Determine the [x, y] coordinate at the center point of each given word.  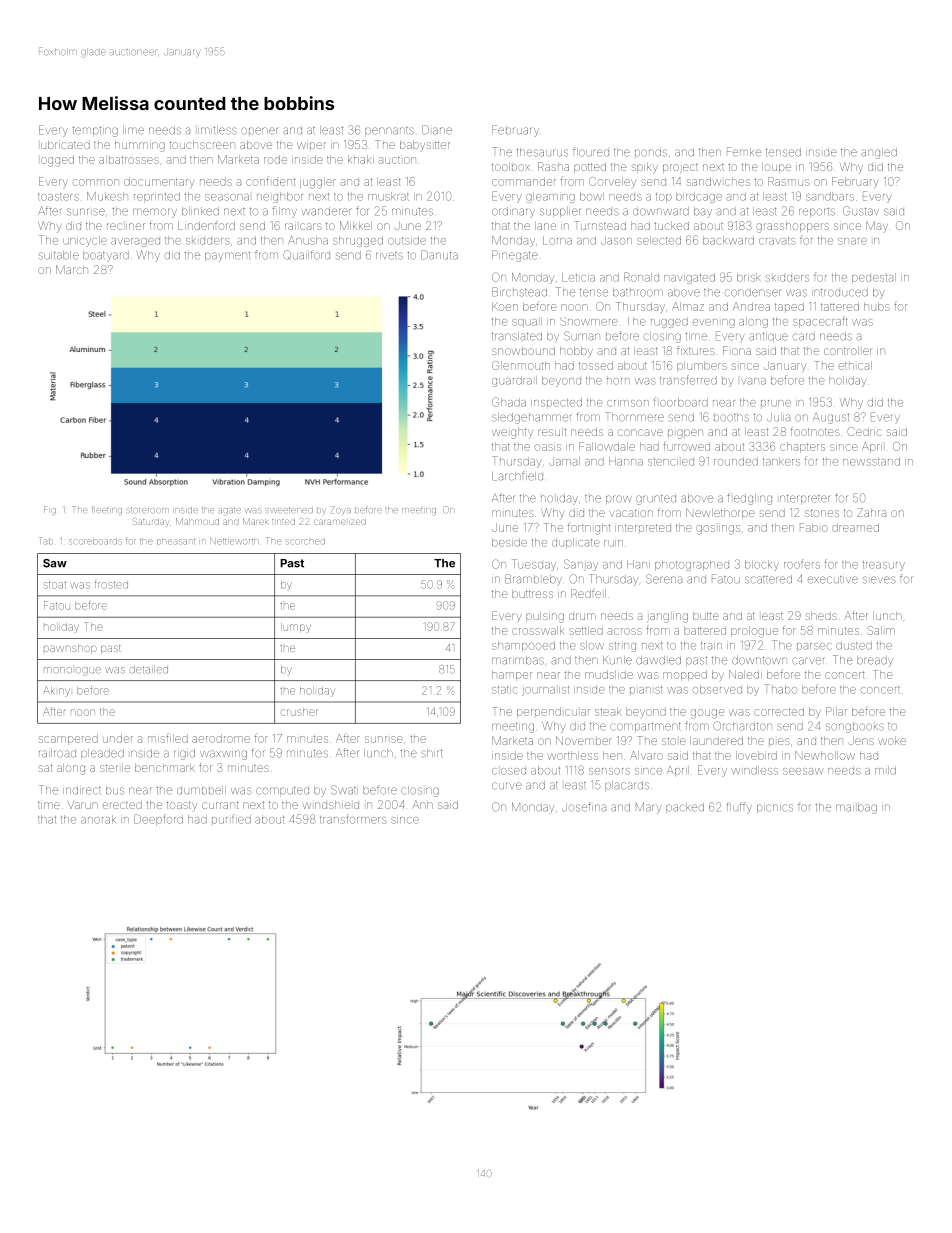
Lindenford [206, 225]
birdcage [699, 197]
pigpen [685, 434]
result [552, 432]
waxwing [223, 755]
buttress [532, 594]
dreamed [855, 527]
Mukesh [107, 196]
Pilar [836, 711]
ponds [651, 152]
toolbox [511, 167]
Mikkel [356, 225]
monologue [72, 671]
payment [227, 257]
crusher [299, 712]
